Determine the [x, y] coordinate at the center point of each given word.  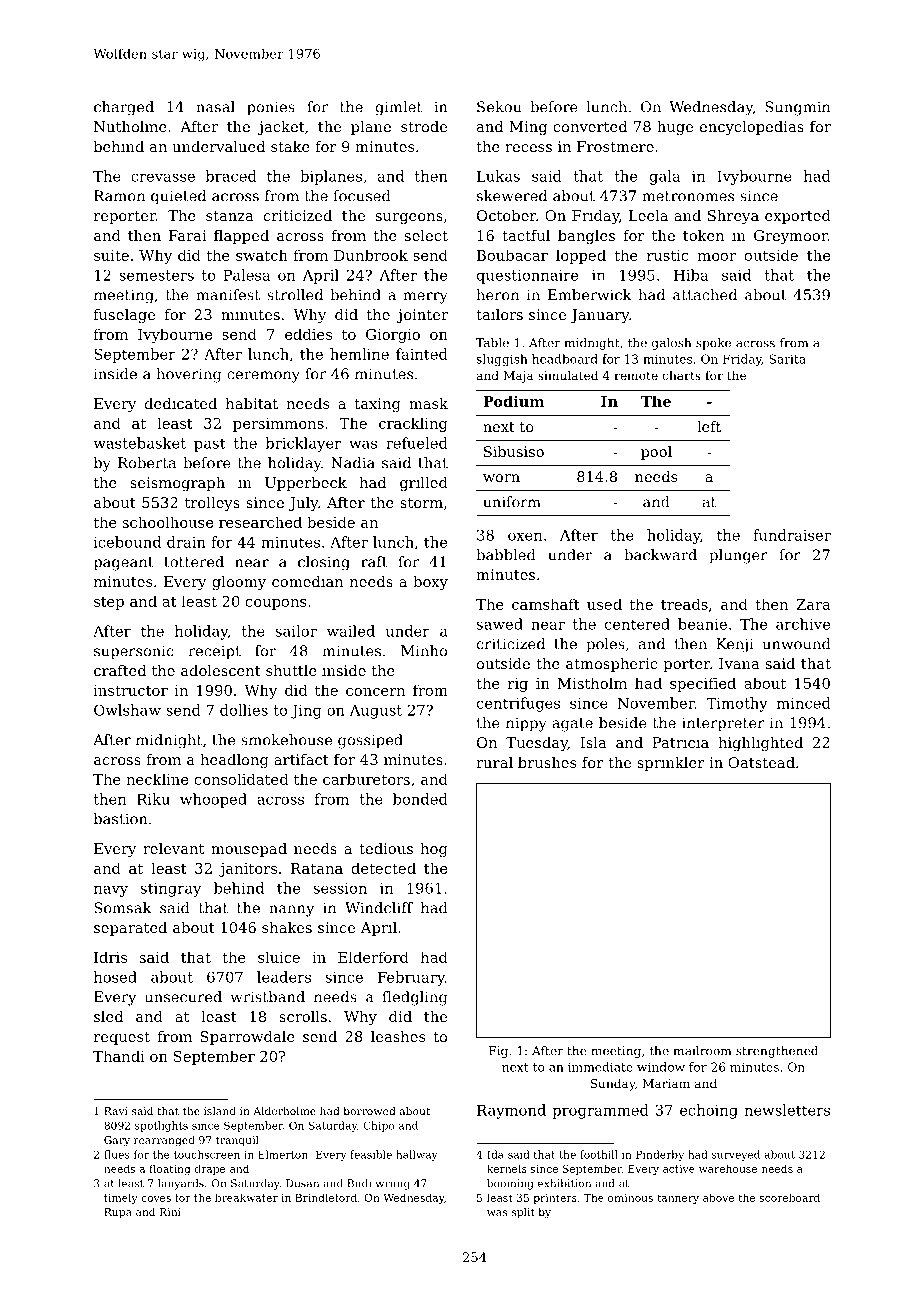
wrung [393, 1185]
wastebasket [139, 443]
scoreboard [790, 1197]
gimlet [399, 108]
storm [421, 503]
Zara [814, 604]
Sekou [499, 107]
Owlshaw [127, 710]
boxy [430, 583]
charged [124, 108]
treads [684, 604]
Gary [117, 1141]
